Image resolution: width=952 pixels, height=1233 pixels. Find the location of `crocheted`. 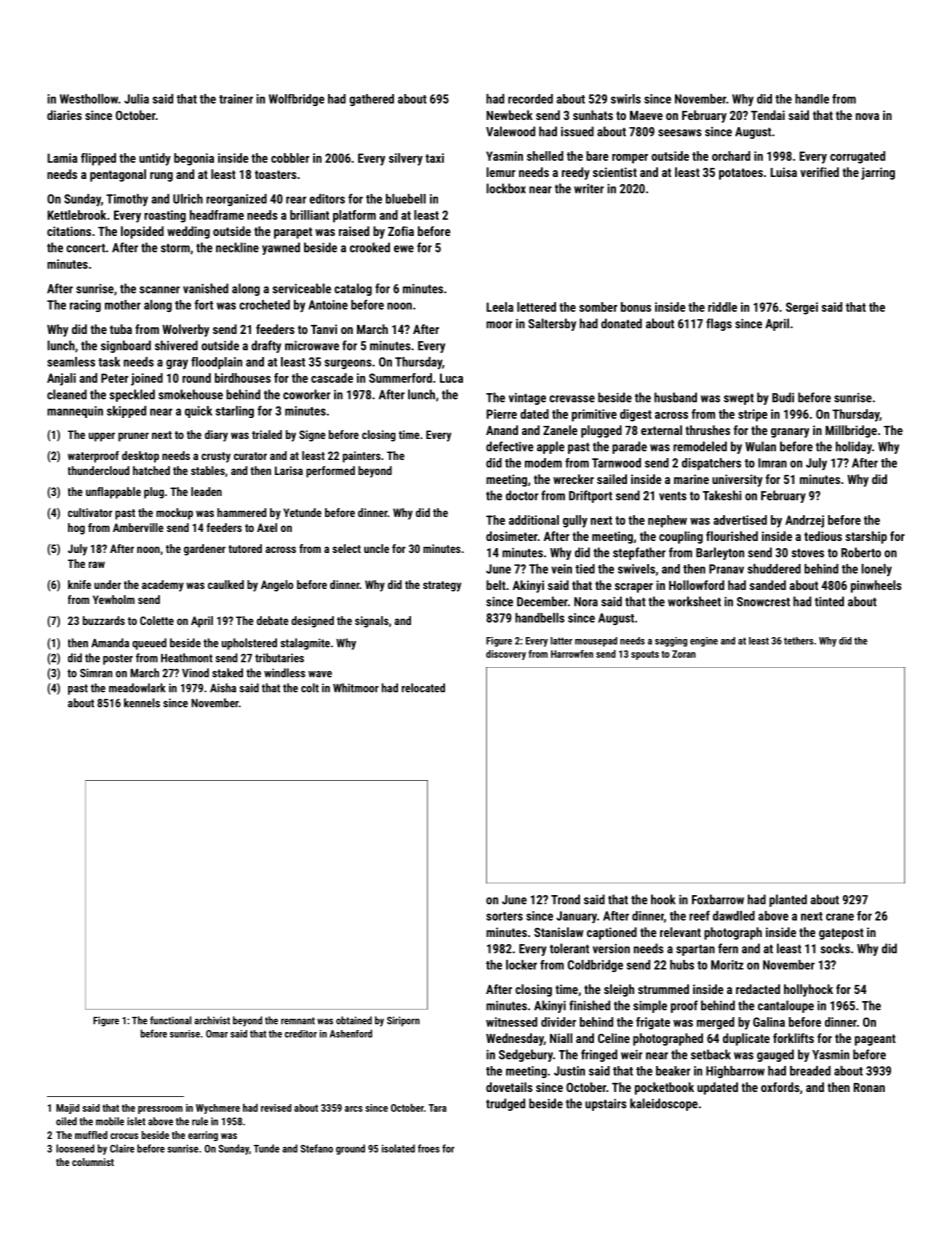

crocheted is located at coordinates (264, 305).
